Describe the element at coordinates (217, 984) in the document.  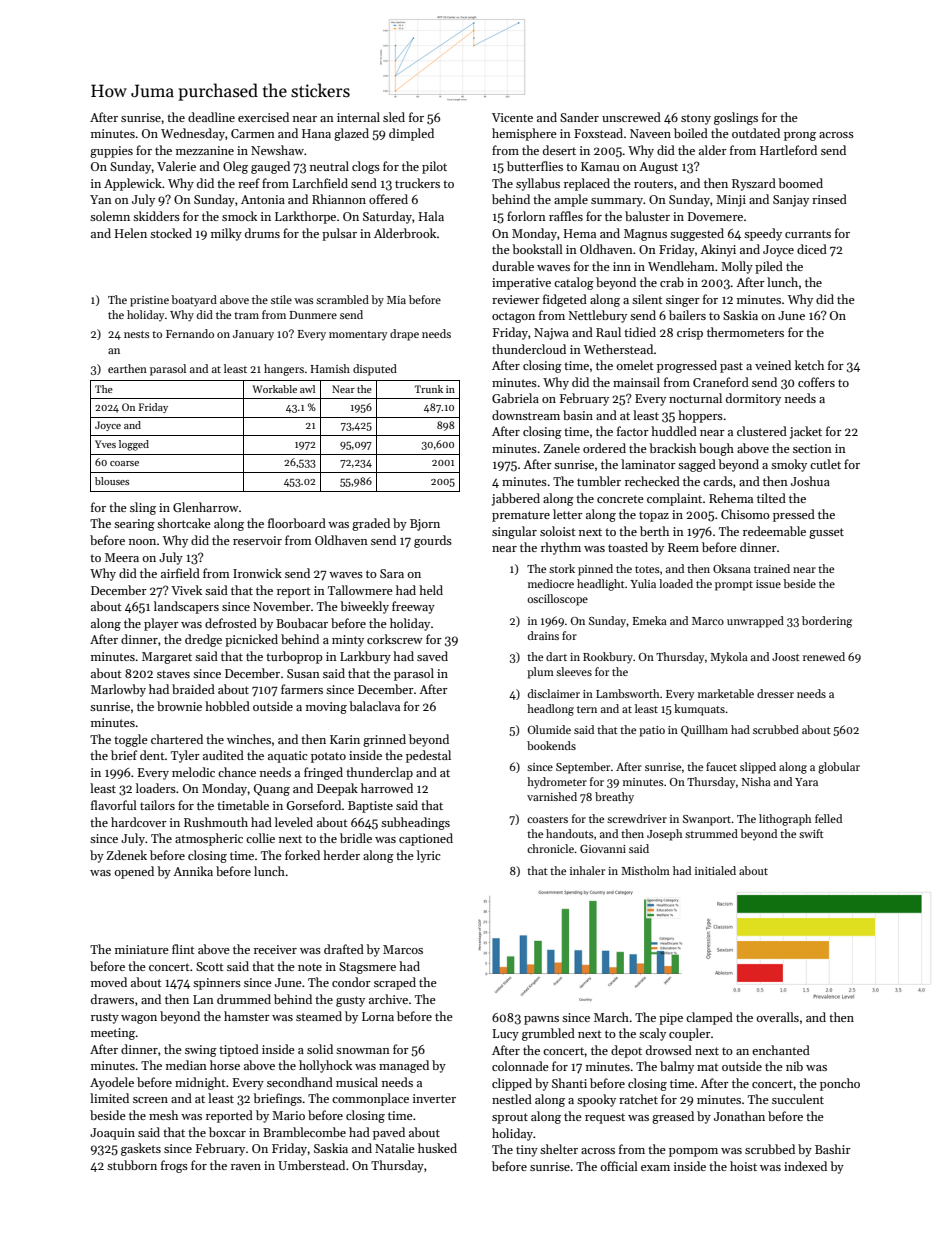
I see `spinners` at that location.
